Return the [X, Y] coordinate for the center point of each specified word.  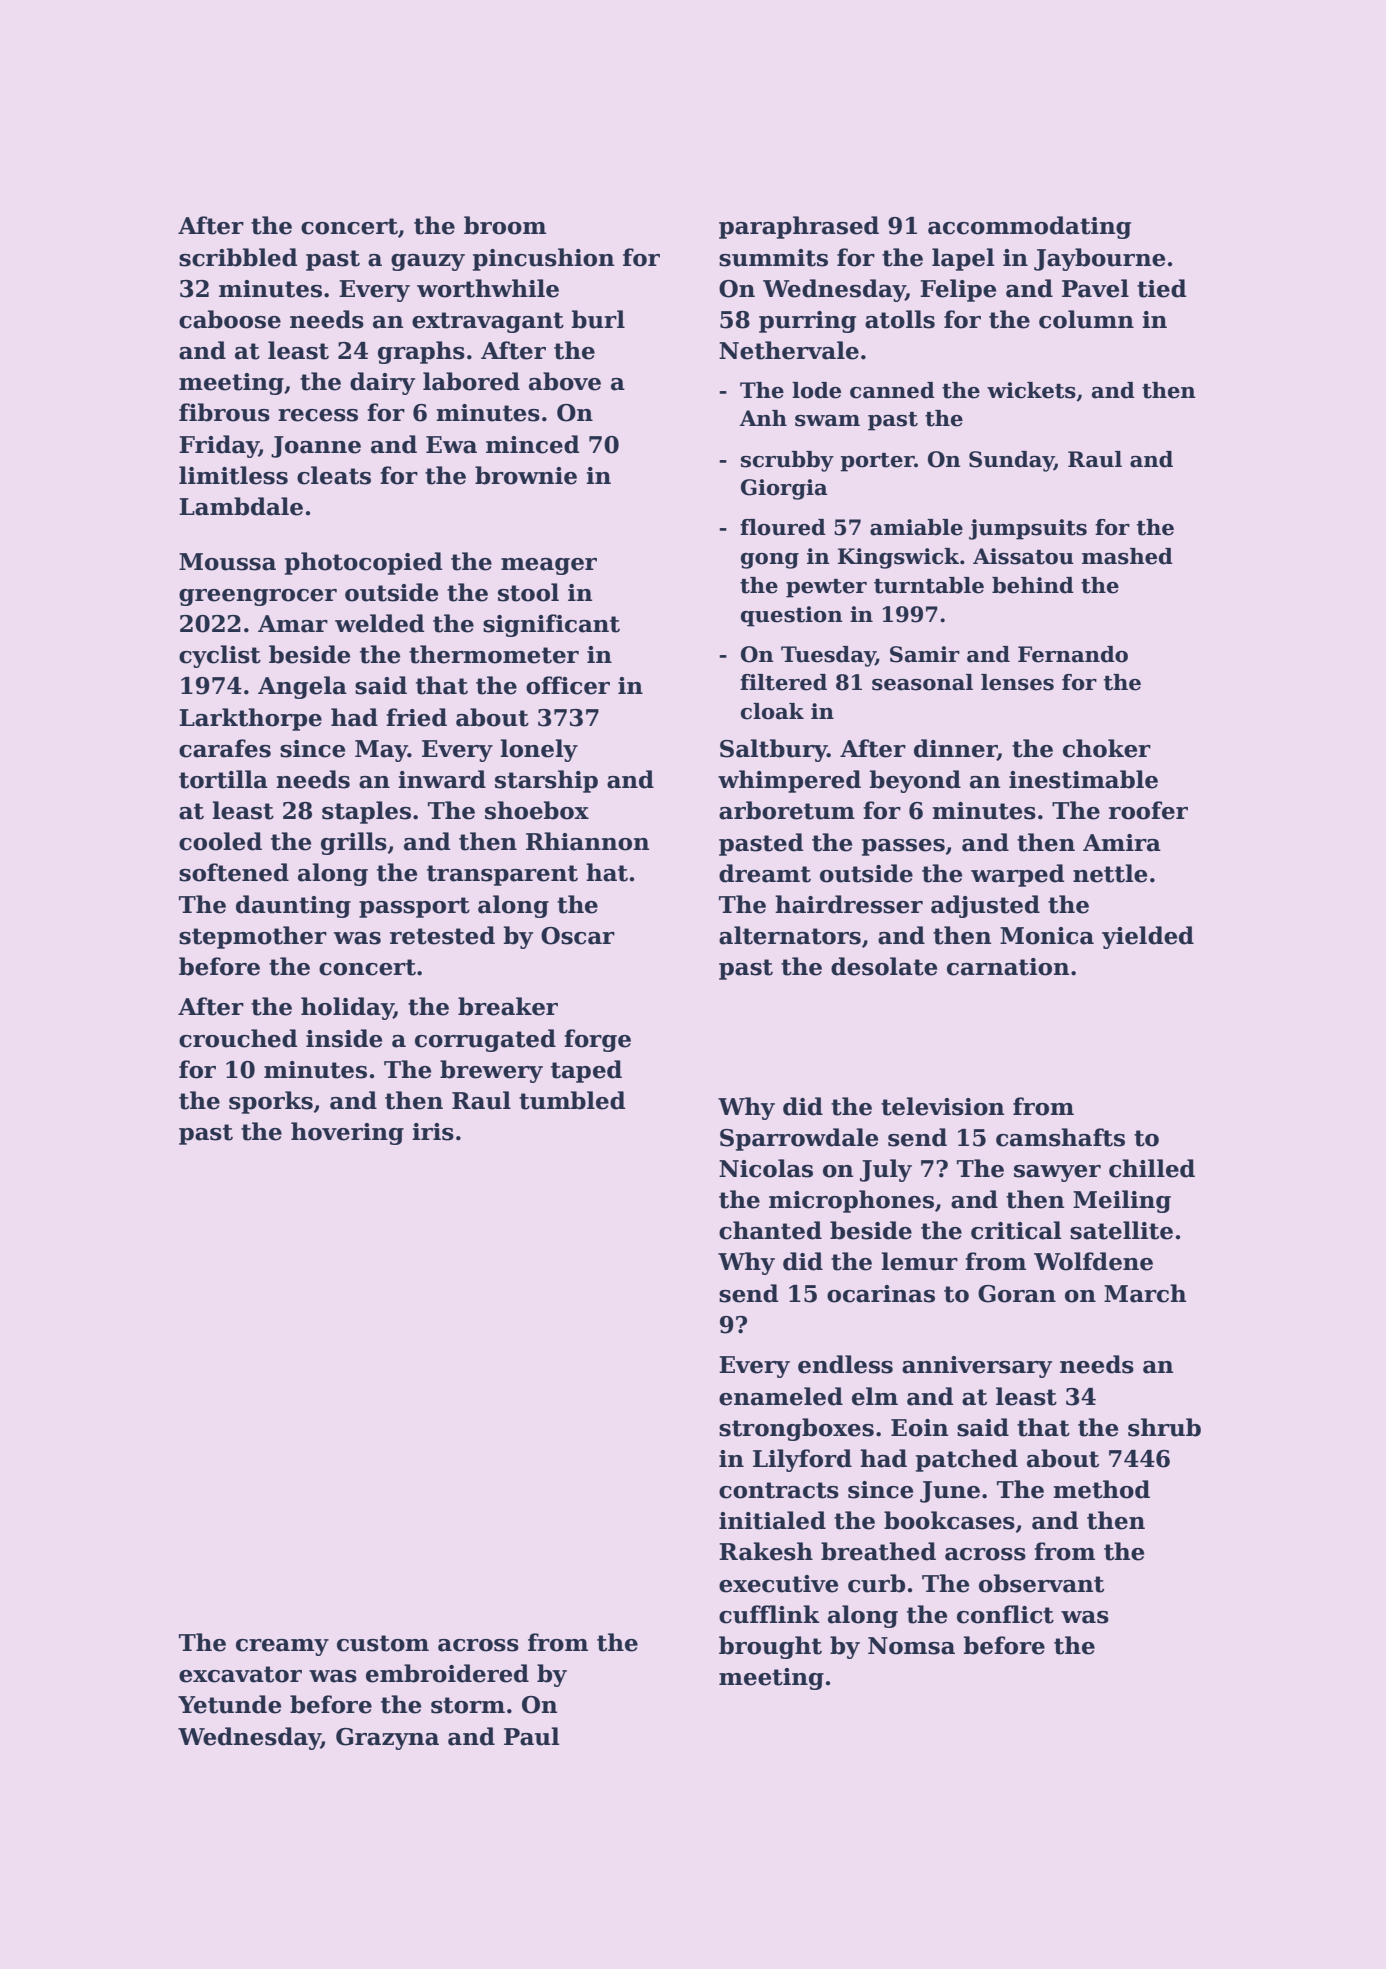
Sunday [1011, 461]
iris [433, 1132]
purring [807, 322]
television [942, 1106]
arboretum [787, 810]
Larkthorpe [250, 719]
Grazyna [387, 1739]
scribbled [238, 257]
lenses [1017, 682]
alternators [790, 935]
